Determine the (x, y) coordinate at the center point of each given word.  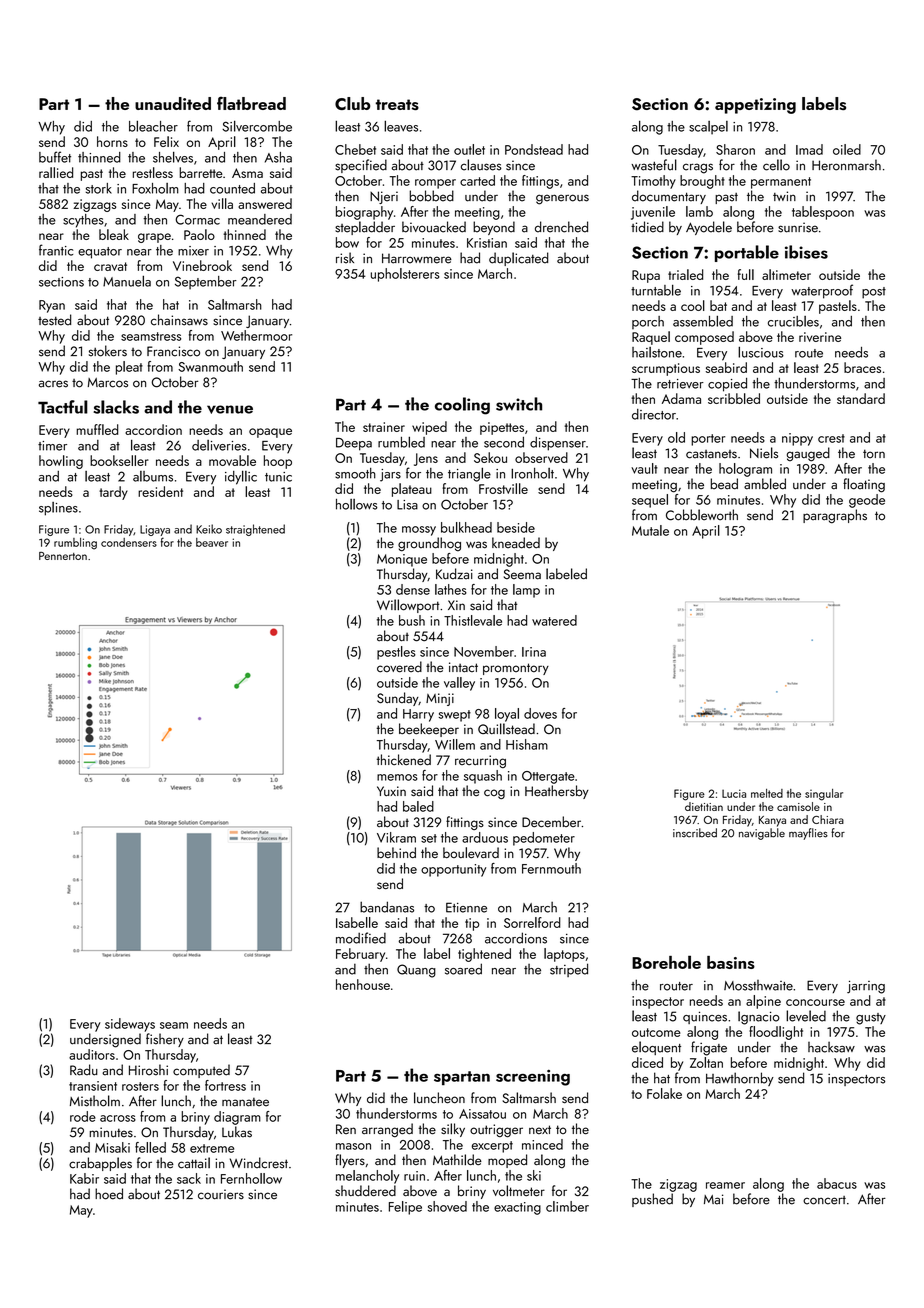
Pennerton (63, 556)
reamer (725, 1185)
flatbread (251, 103)
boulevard (471, 852)
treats (397, 104)
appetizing (755, 106)
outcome (656, 1032)
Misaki (112, 1147)
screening (533, 1078)
